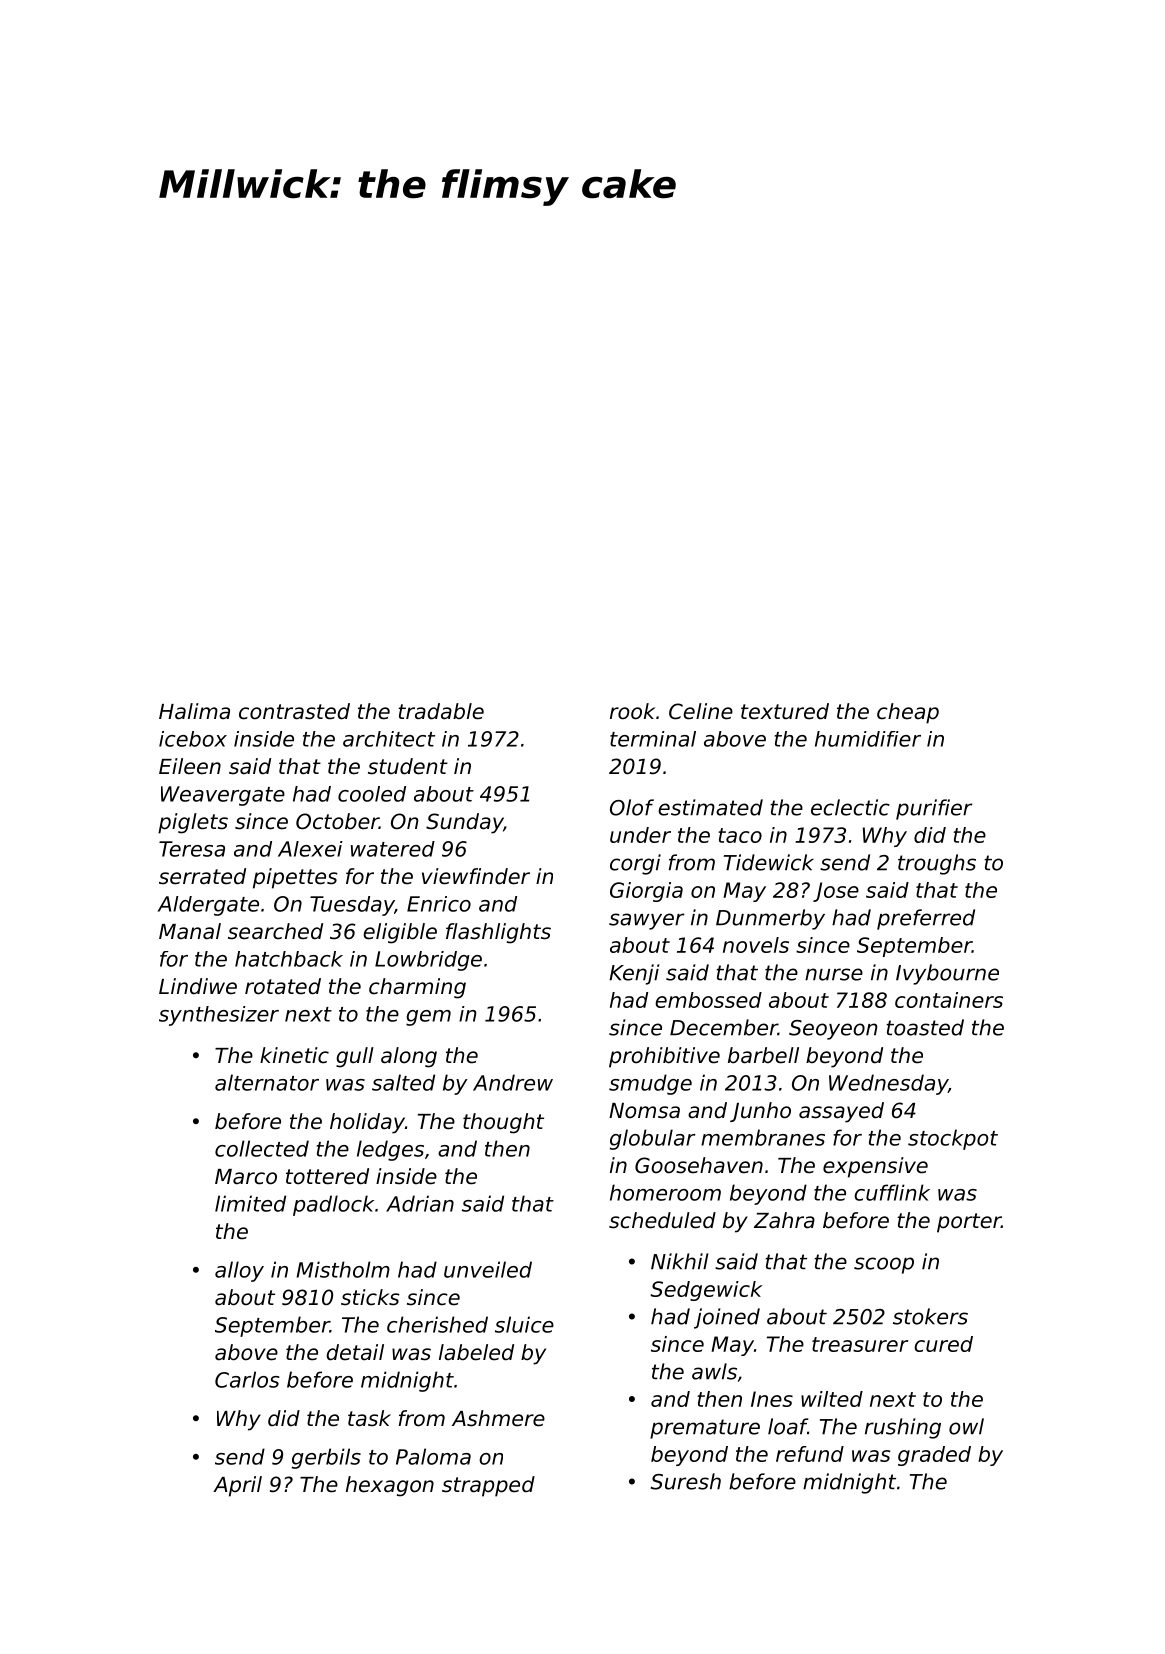  What do you see at coordinates (632, 711) in the document?
I see `rook` at bounding box center [632, 711].
